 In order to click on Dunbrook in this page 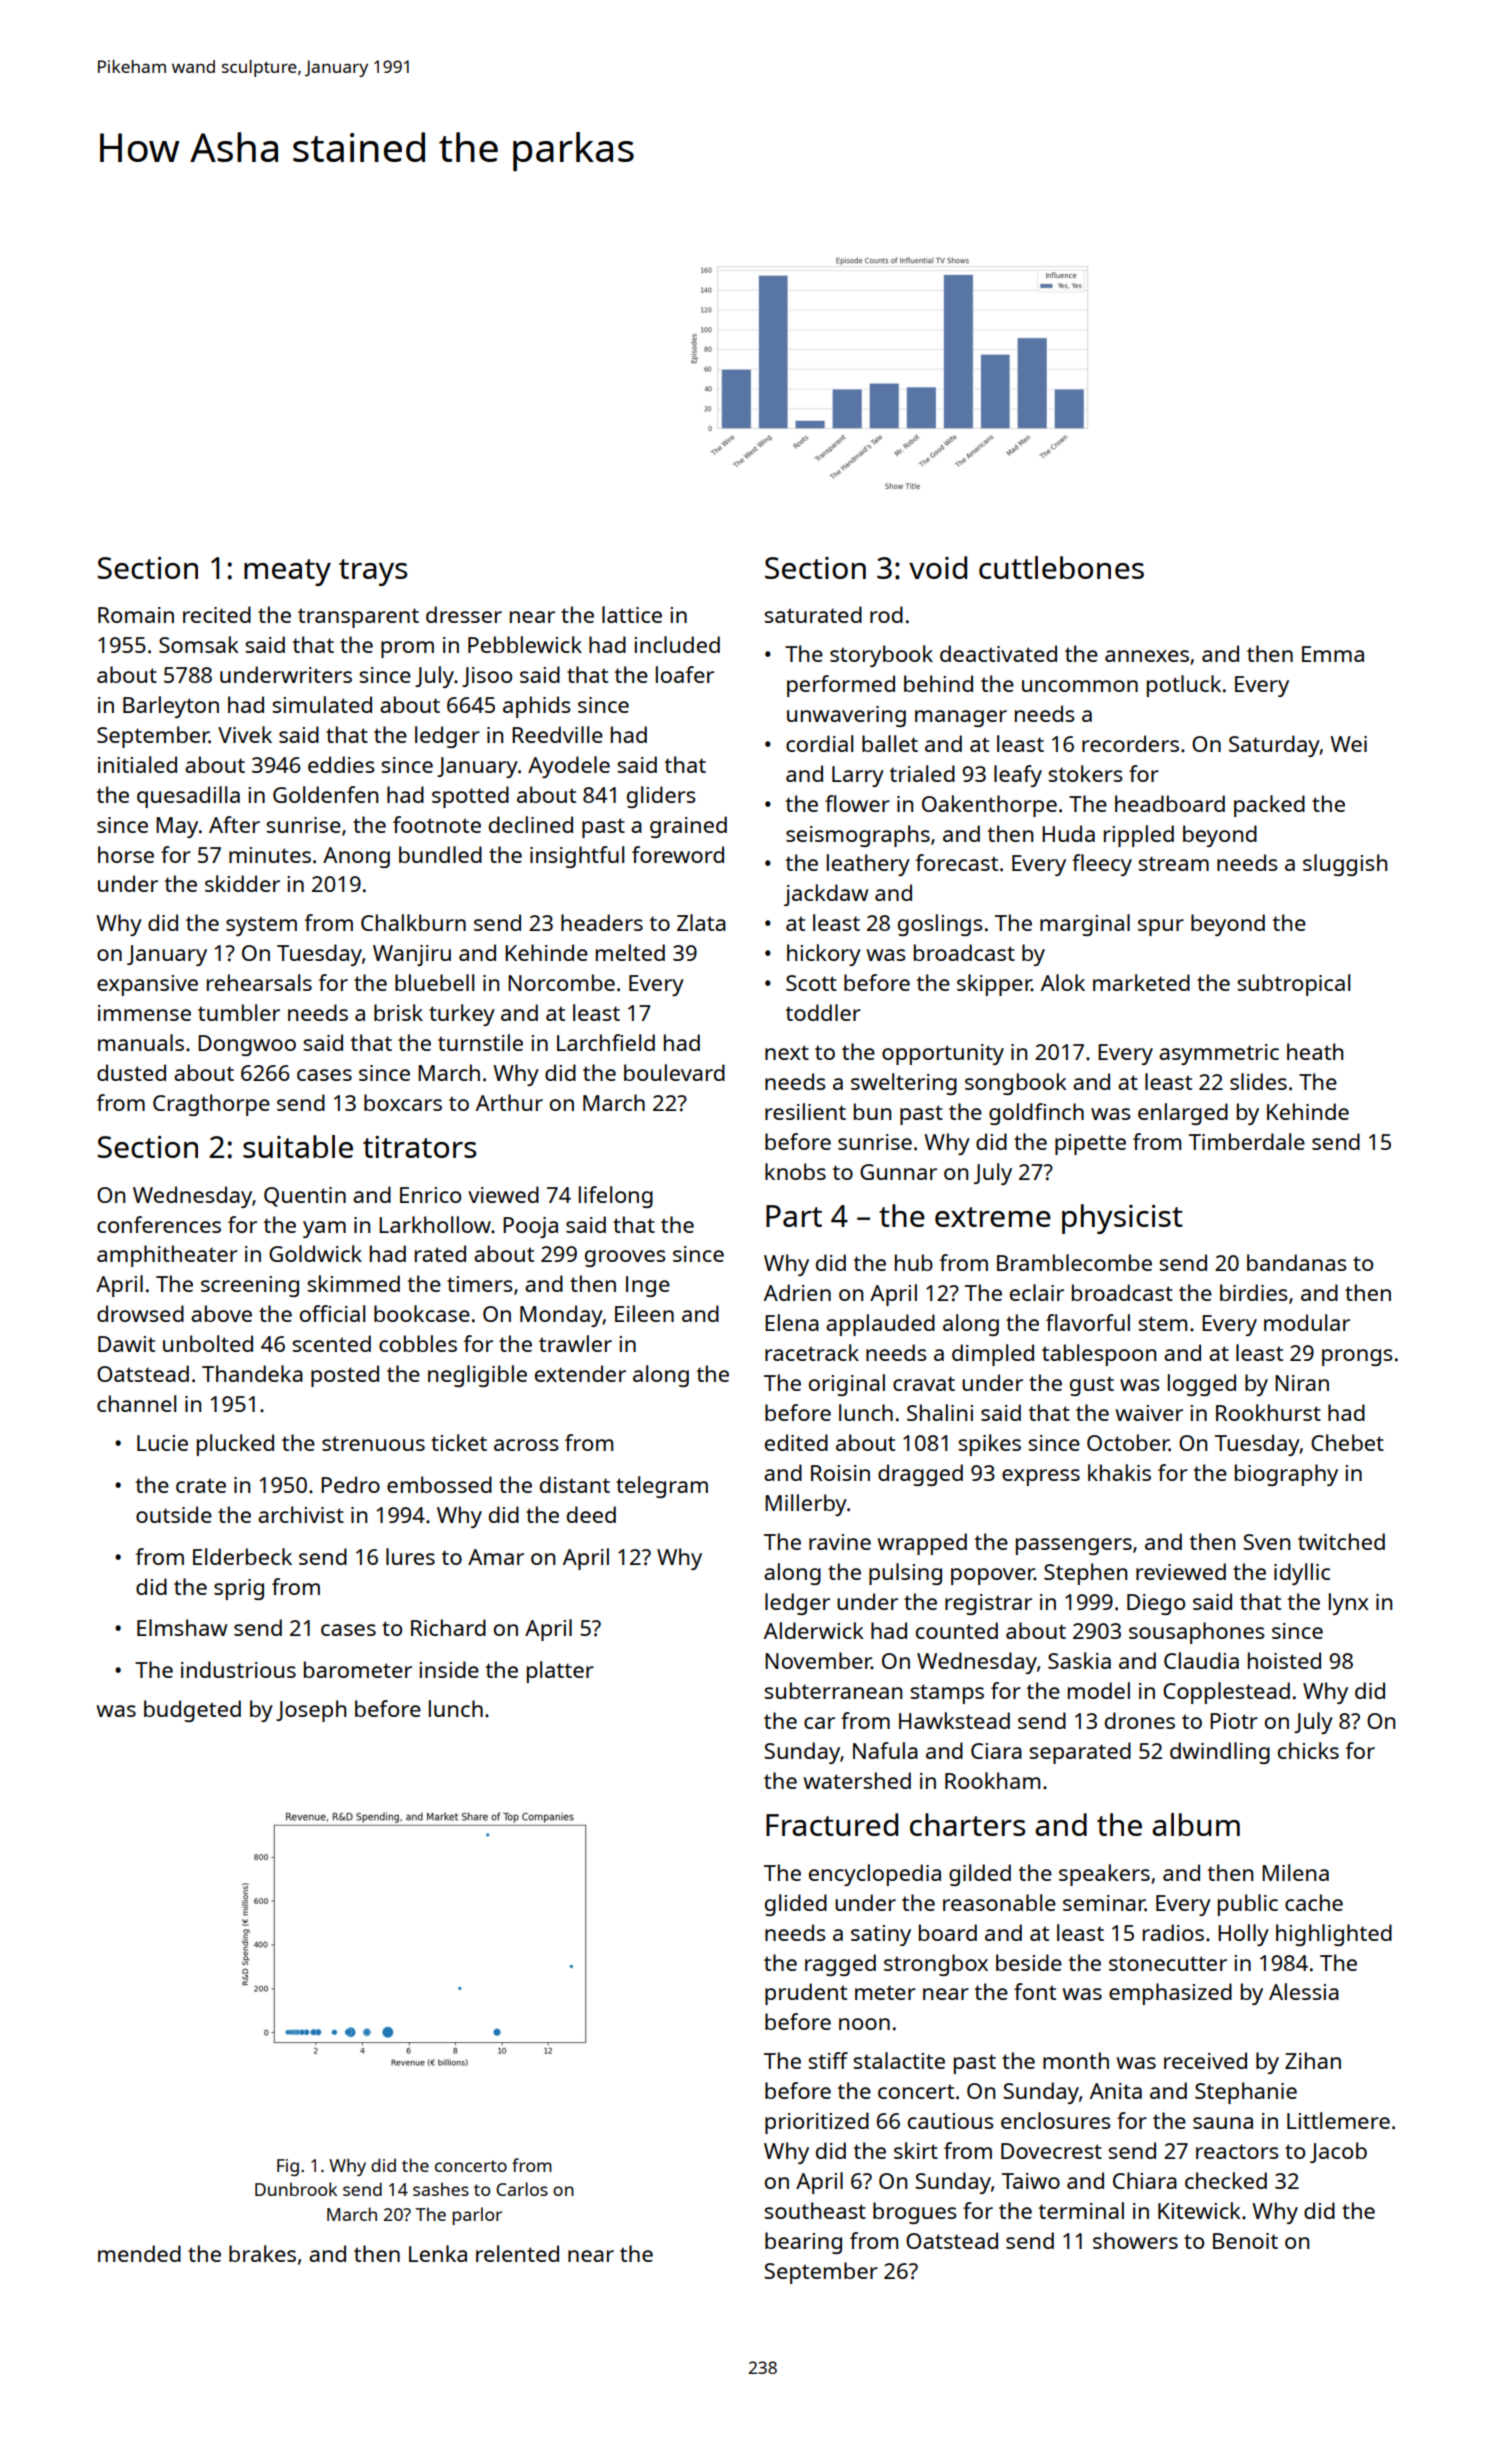, I will do `click(296, 2189)`.
